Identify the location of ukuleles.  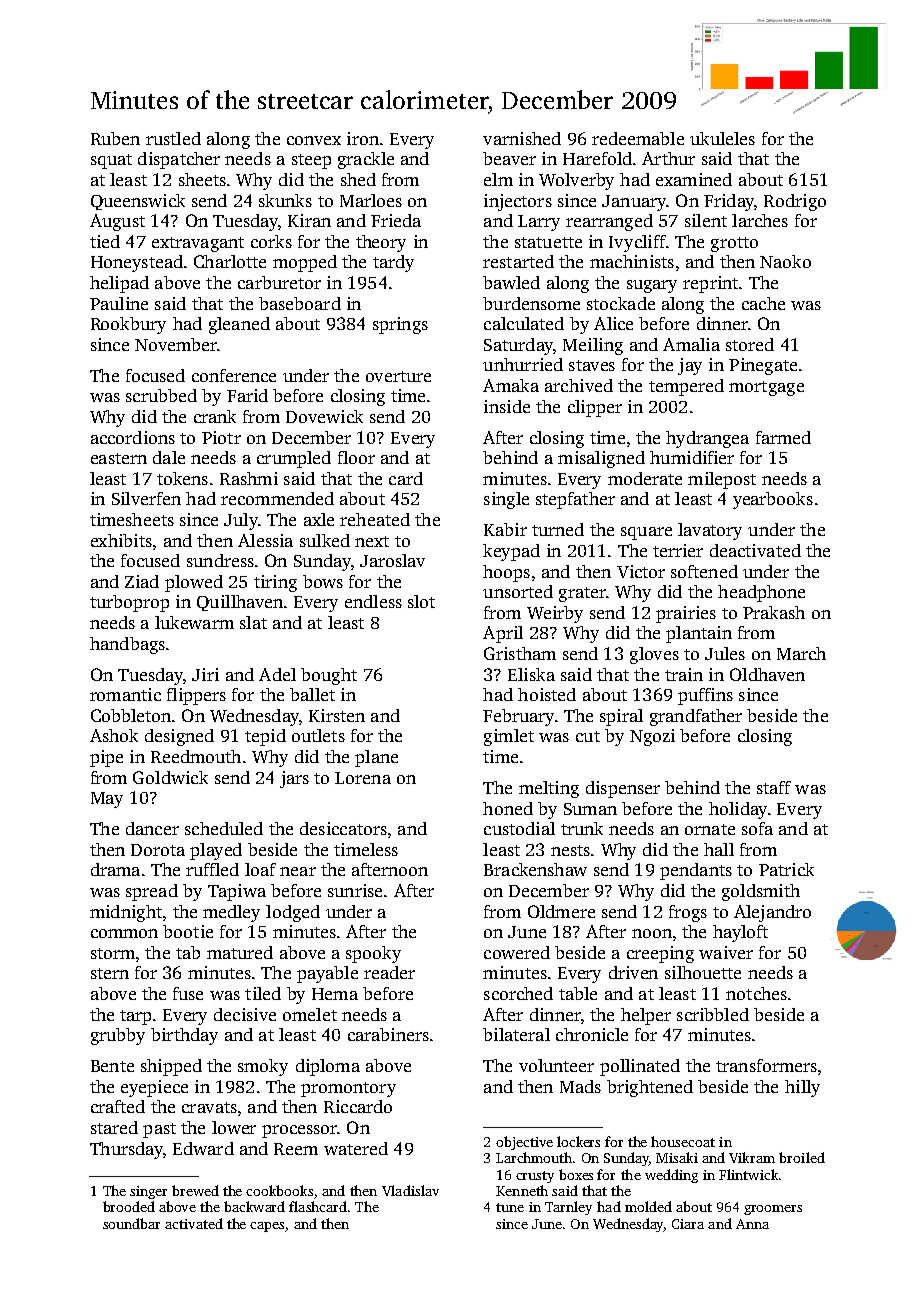
(722, 138).
